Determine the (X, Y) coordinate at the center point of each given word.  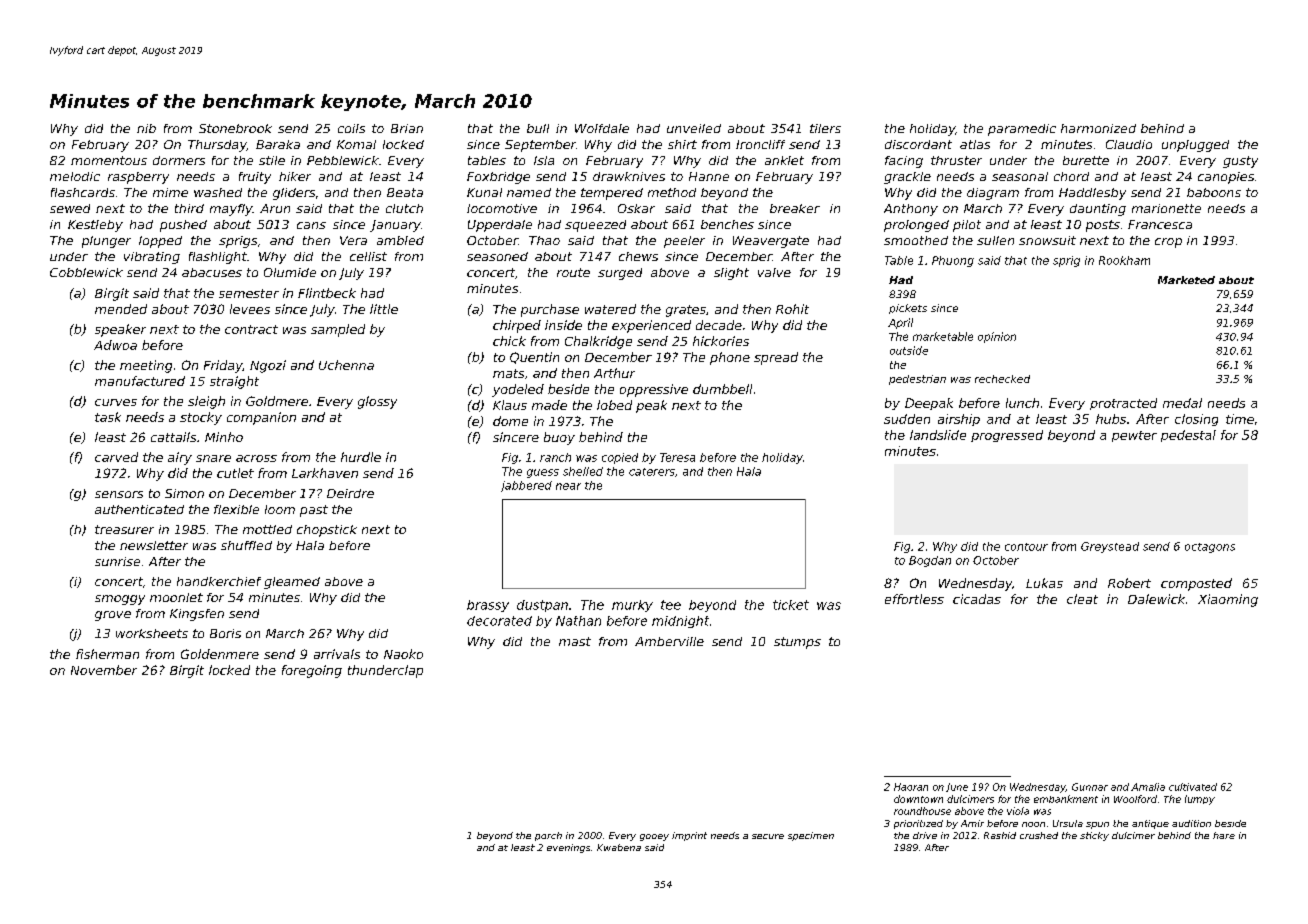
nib (146, 128)
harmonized (1098, 128)
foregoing (312, 671)
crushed (1039, 835)
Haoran (911, 787)
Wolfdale (602, 128)
